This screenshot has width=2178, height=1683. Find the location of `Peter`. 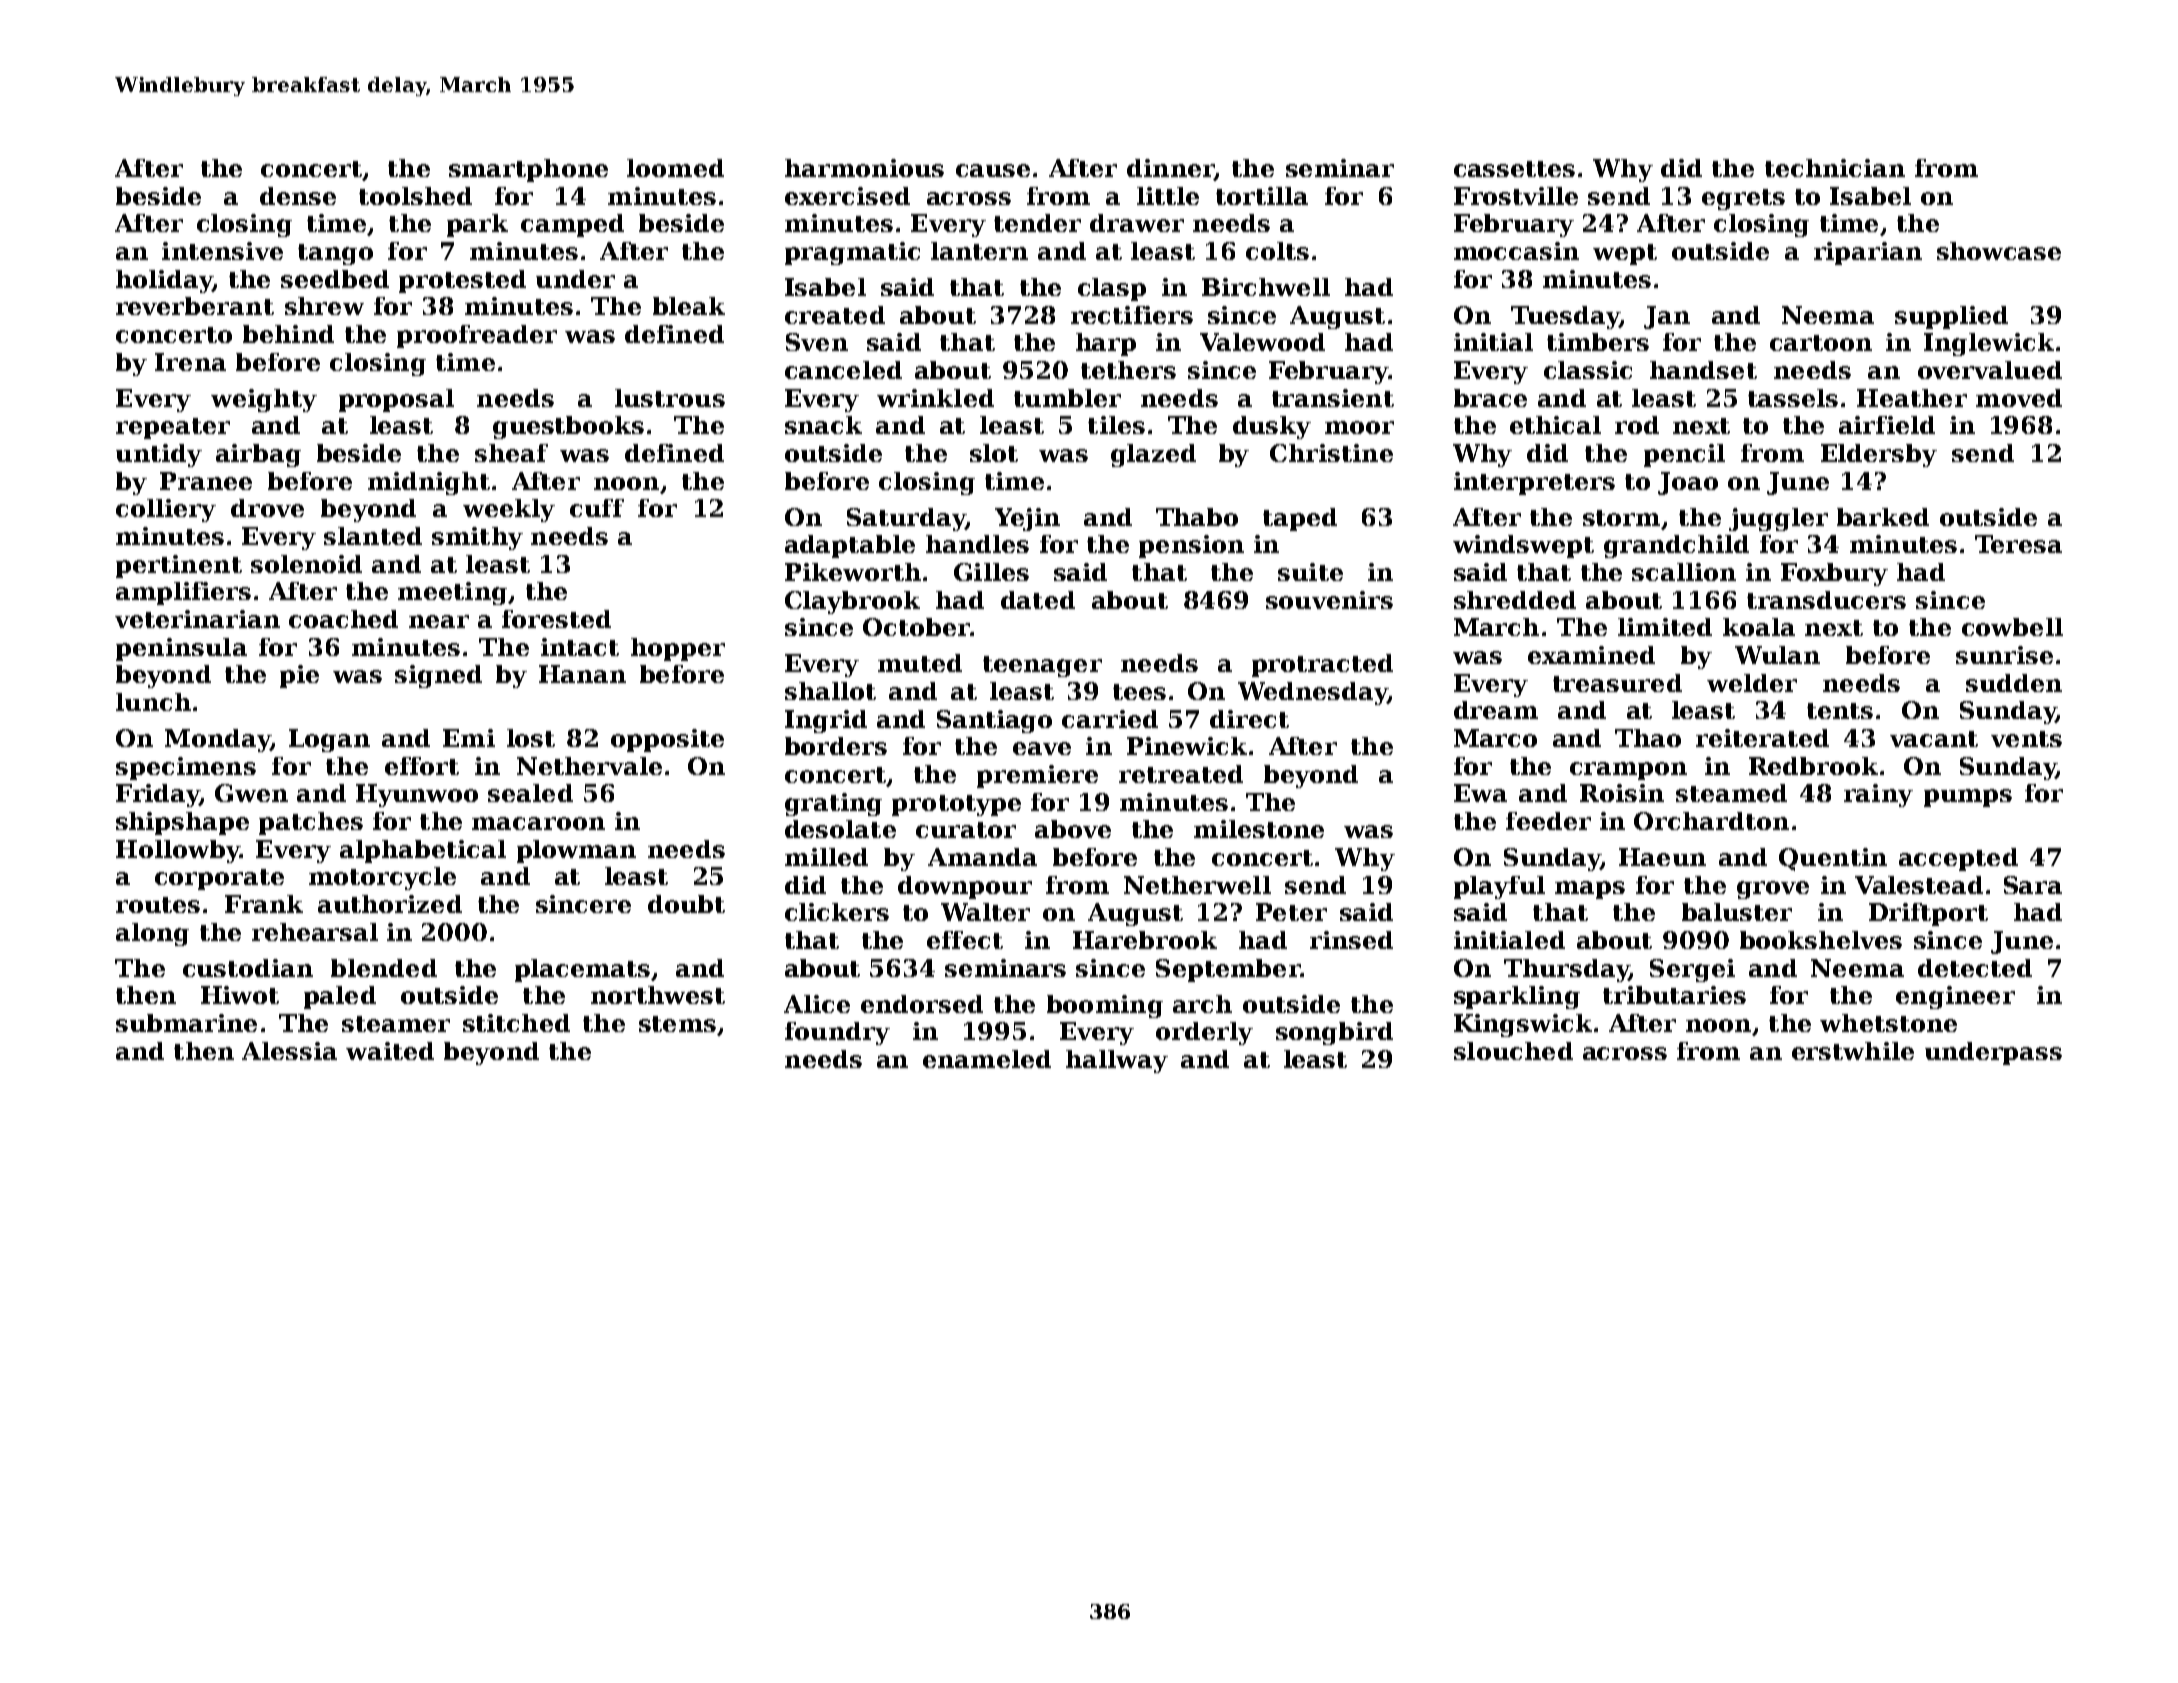

Peter is located at coordinates (1291, 912).
